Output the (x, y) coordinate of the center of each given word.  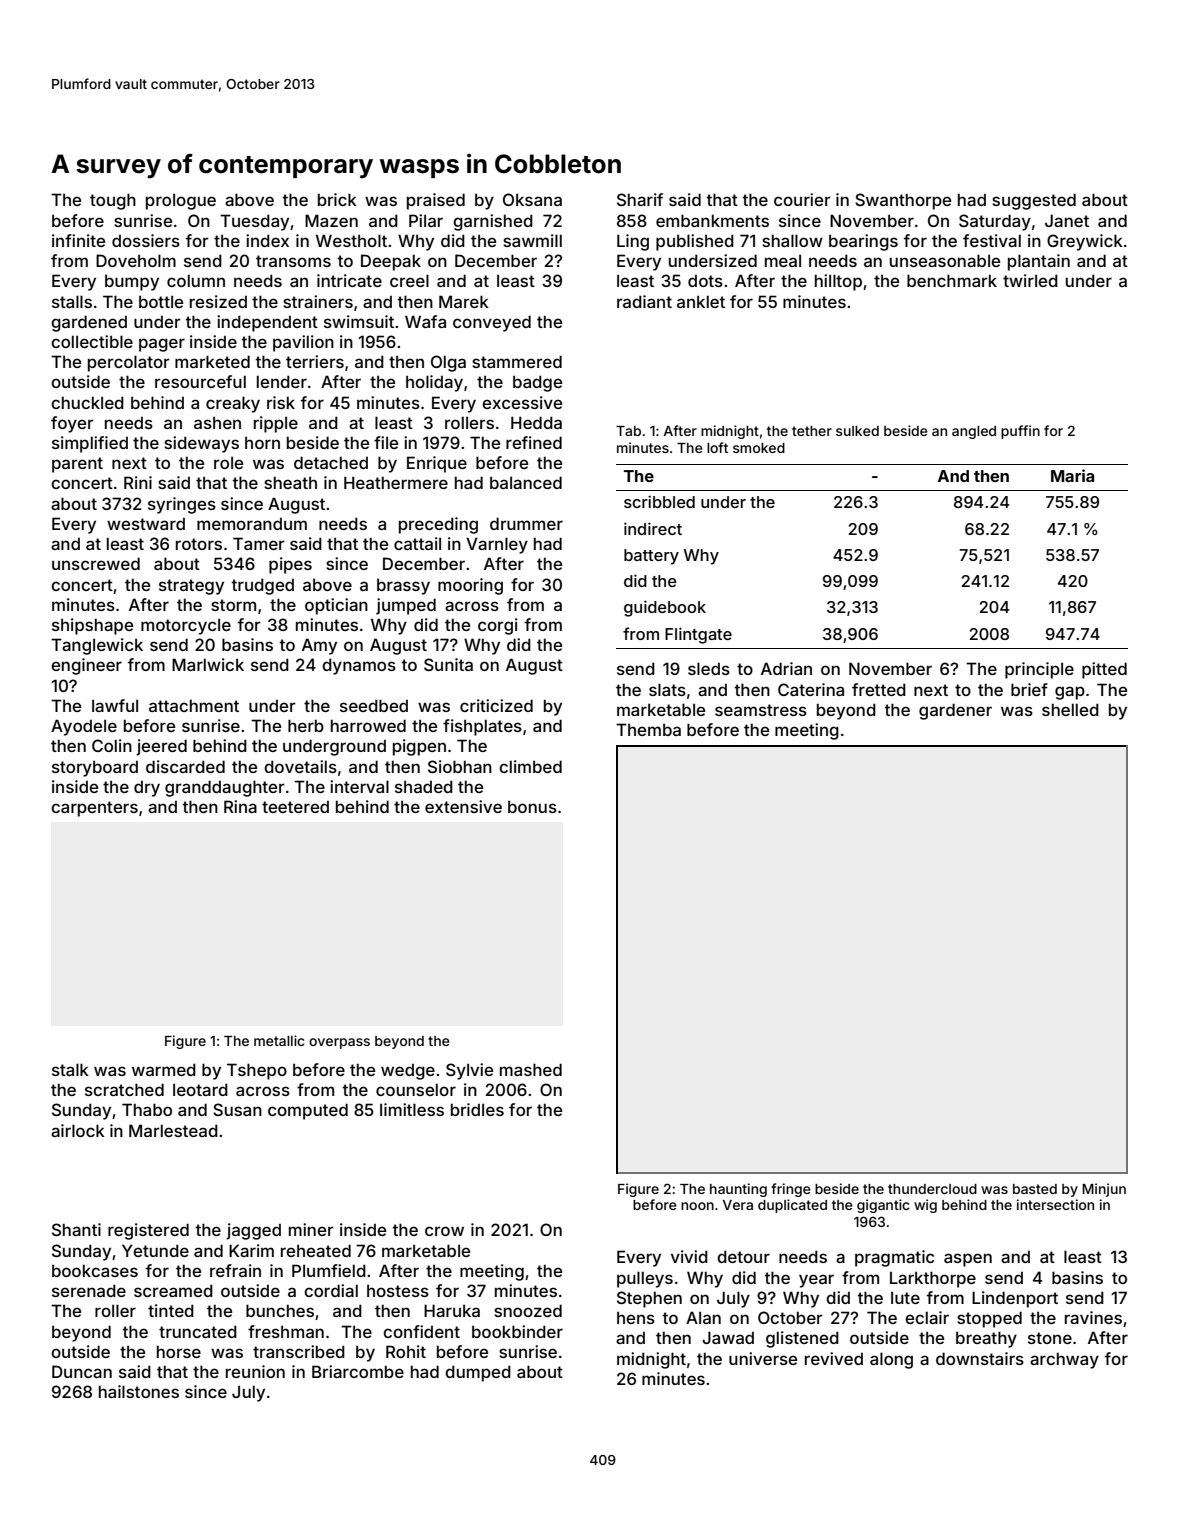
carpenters (94, 809)
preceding (438, 525)
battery (651, 557)
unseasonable (945, 260)
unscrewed (96, 563)
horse (179, 1351)
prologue (181, 201)
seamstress (761, 710)
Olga (448, 363)
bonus (532, 806)
